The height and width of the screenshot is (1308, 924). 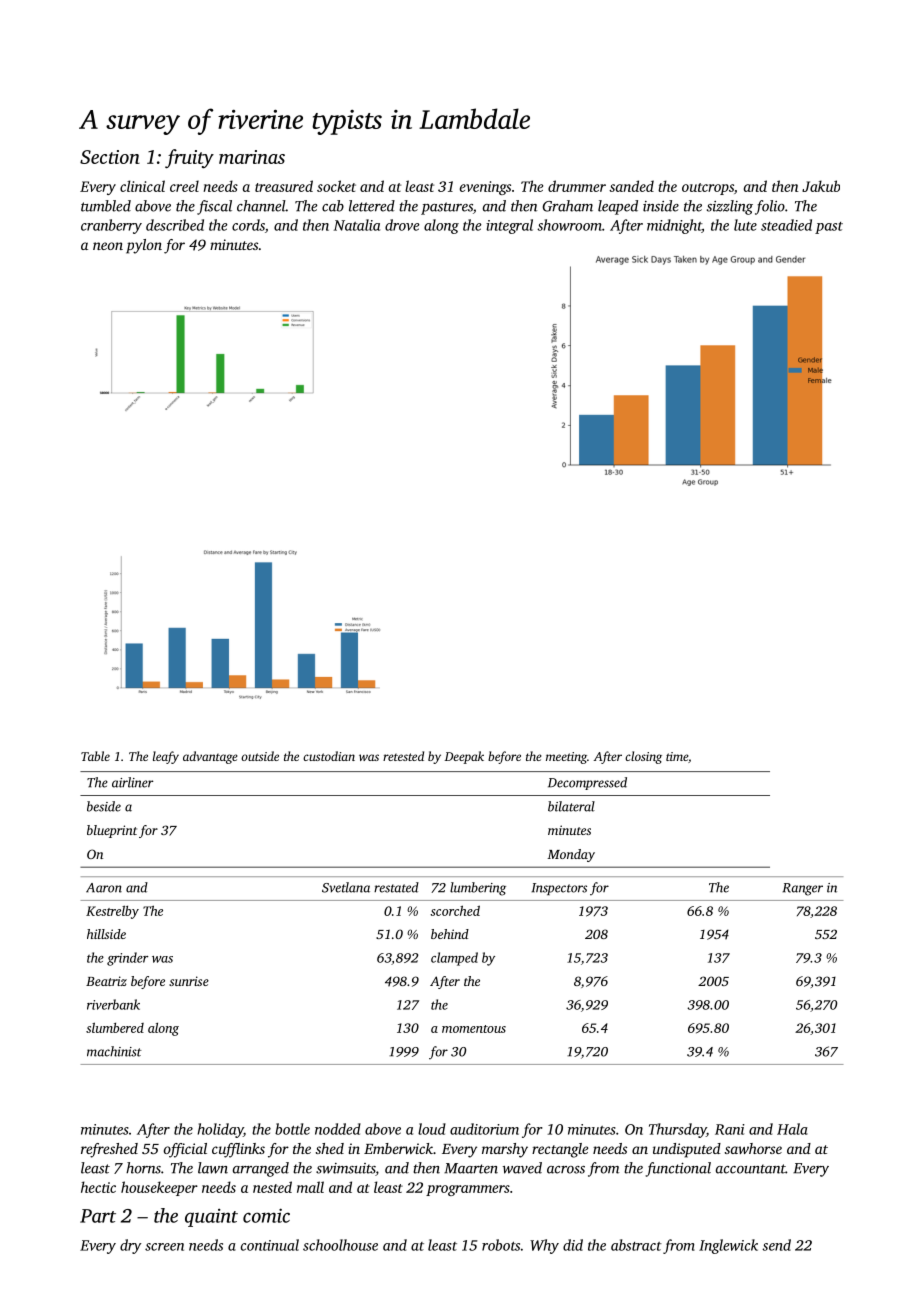 What do you see at coordinates (474, 1029) in the screenshot?
I see `momentous` at bounding box center [474, 1029].
